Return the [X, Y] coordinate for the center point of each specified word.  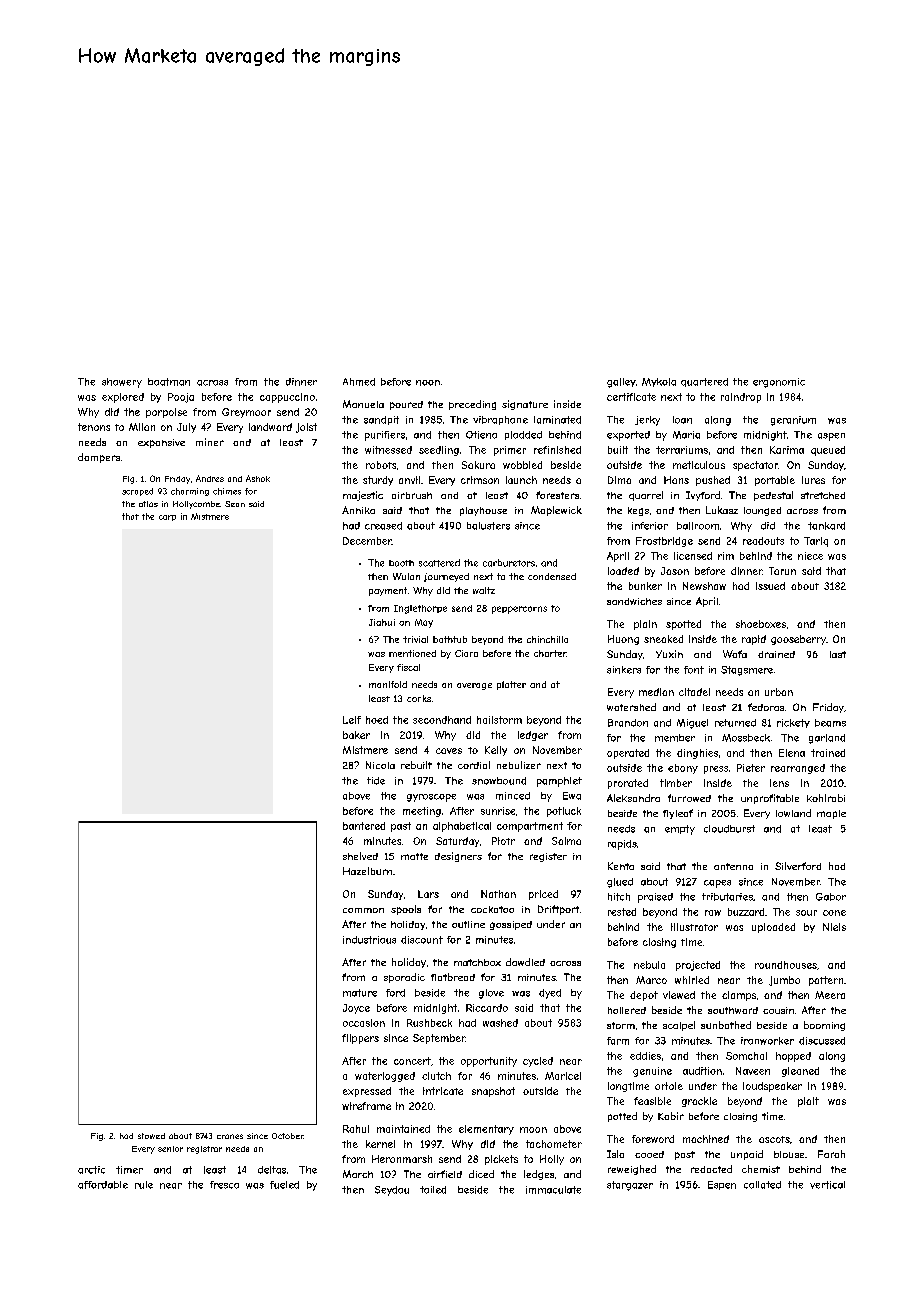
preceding [472, 405]
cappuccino [287, 398]
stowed [151, 1136]
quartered [704, 382]
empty [680, 830]
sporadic [404, 978]
